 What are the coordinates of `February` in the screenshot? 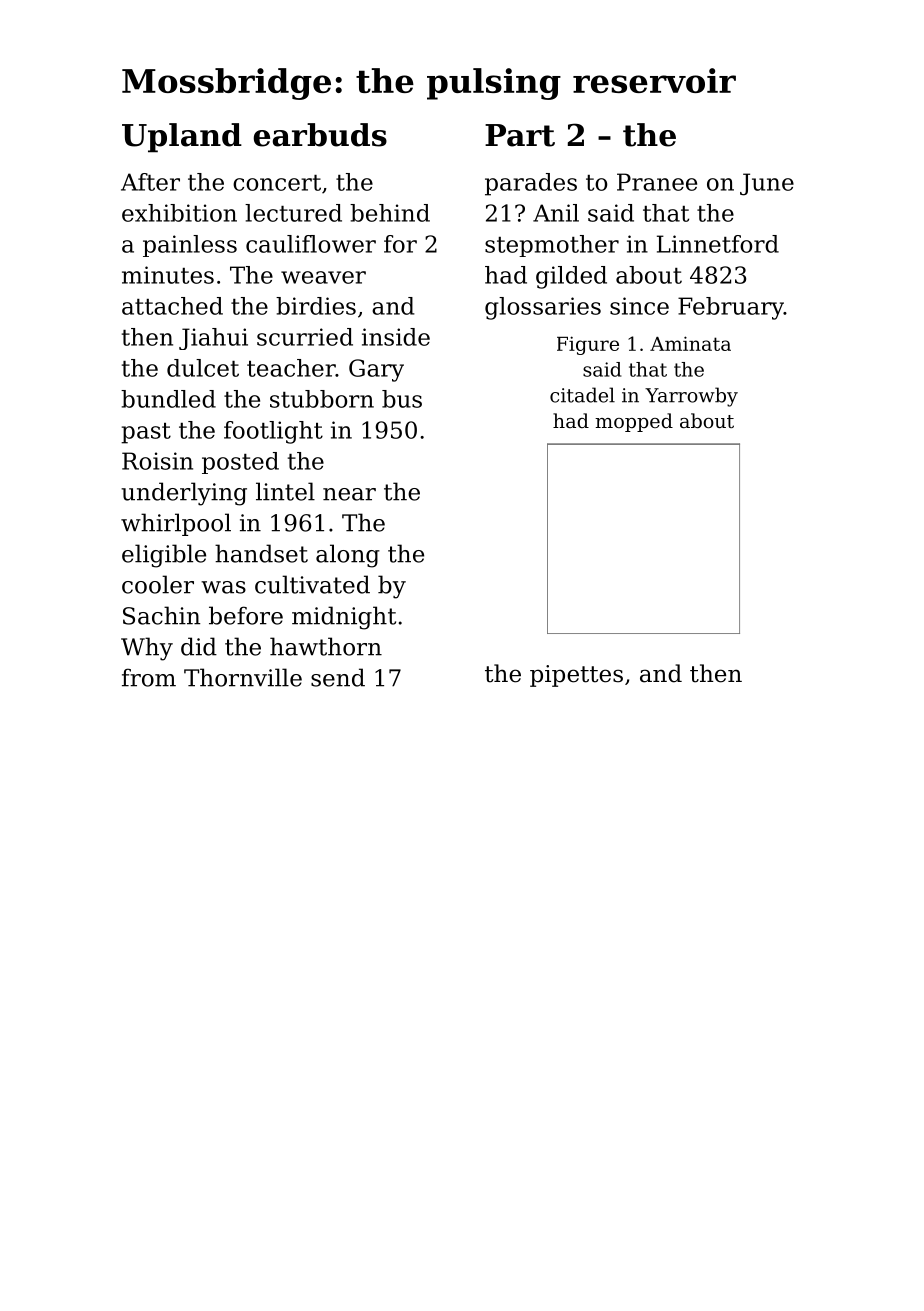 It's located at (731, 308).
